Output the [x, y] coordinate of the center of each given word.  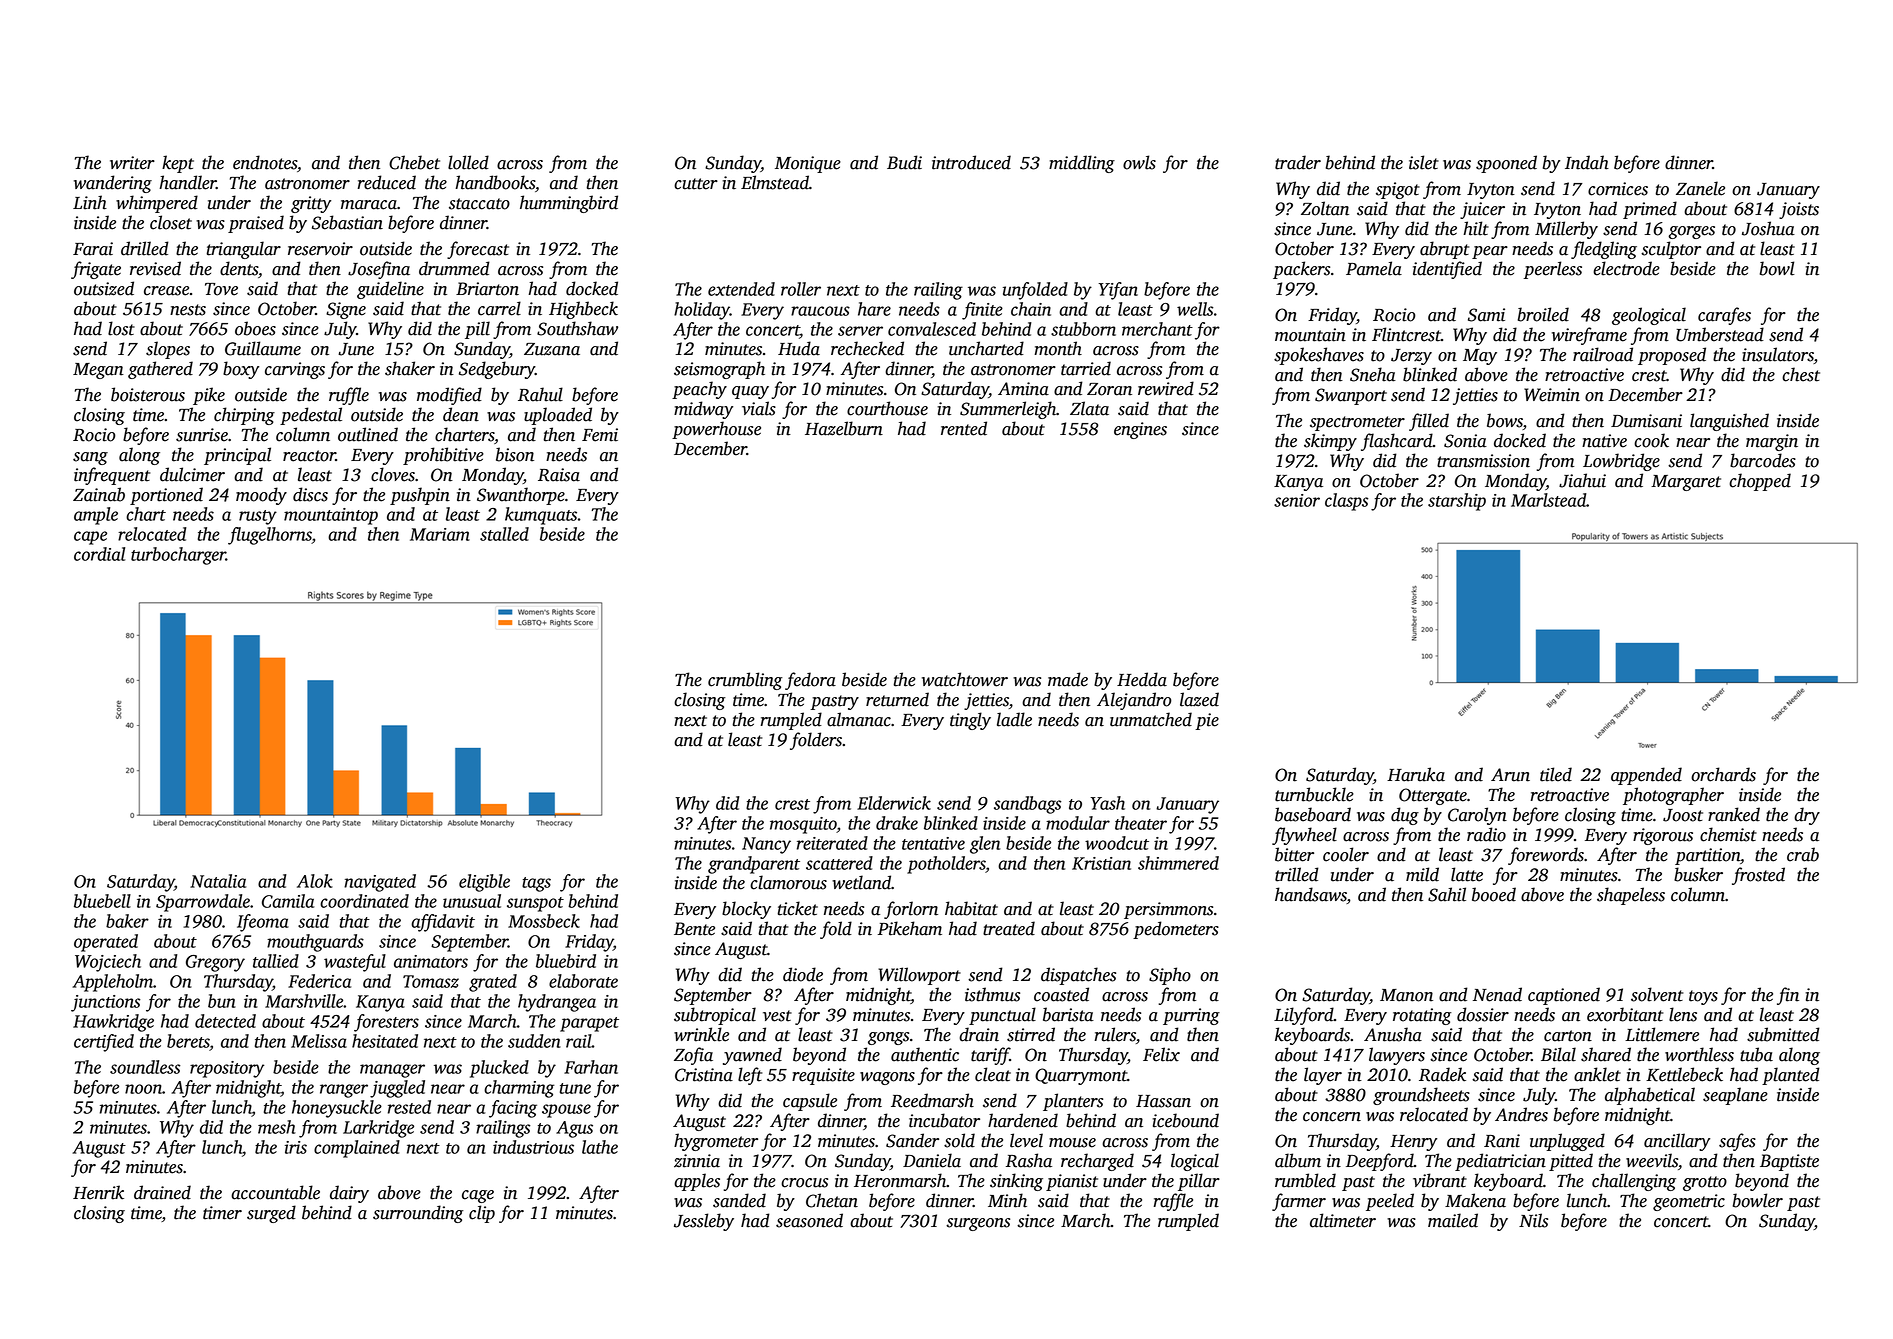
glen [985, 845]
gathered [160, 370]
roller [801, 289]
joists [1799, 210]
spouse [566, 1111]
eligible [484, 883]
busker [1698, 874]
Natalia [218, 881]
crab [1803, 854]
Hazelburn [844, 428]
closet [171, 222]
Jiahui [1582, 480]
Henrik [98, 1192]
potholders [946, 865]
